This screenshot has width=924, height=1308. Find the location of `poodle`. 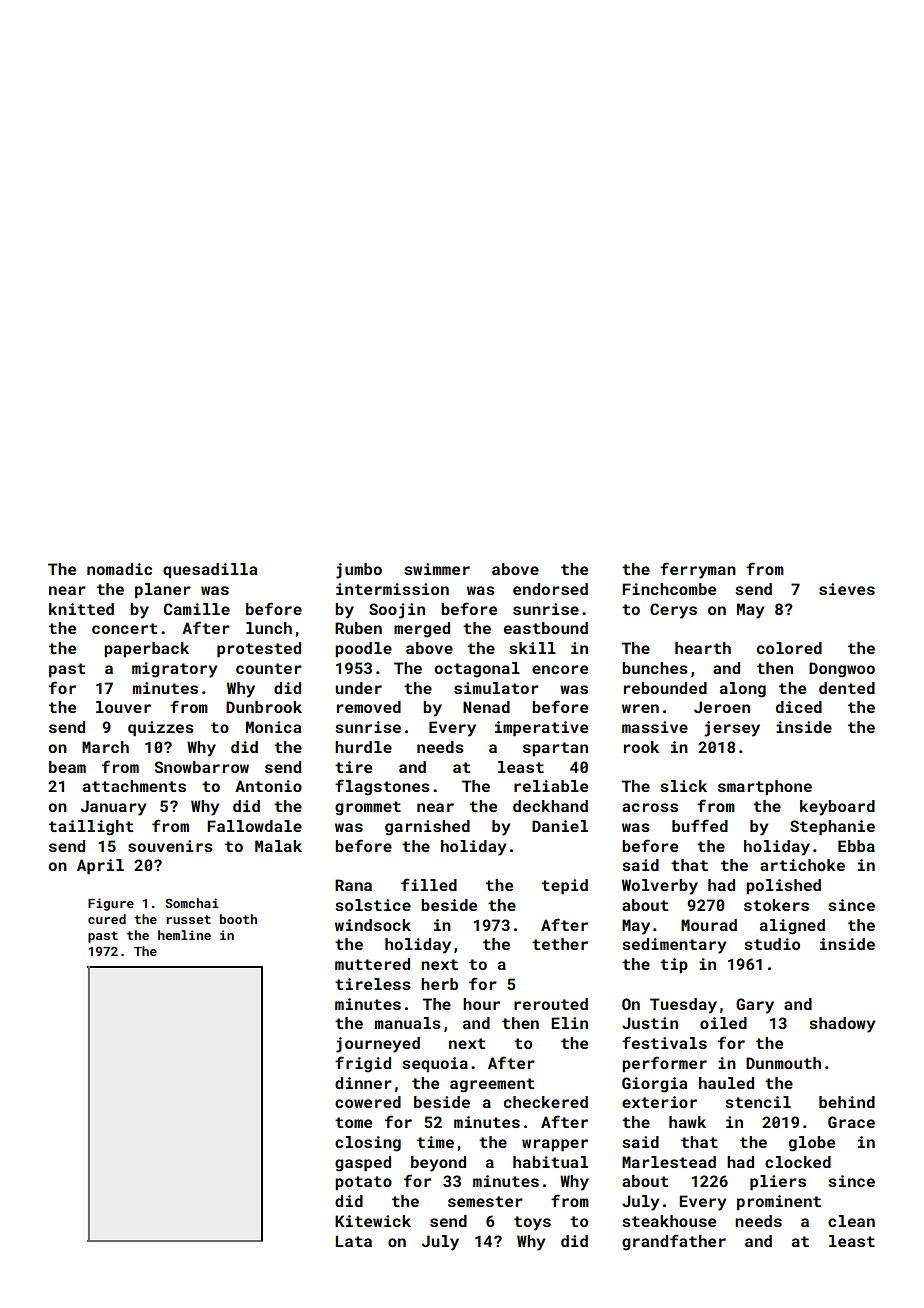

poodle is located at coordinates (363, 650).
